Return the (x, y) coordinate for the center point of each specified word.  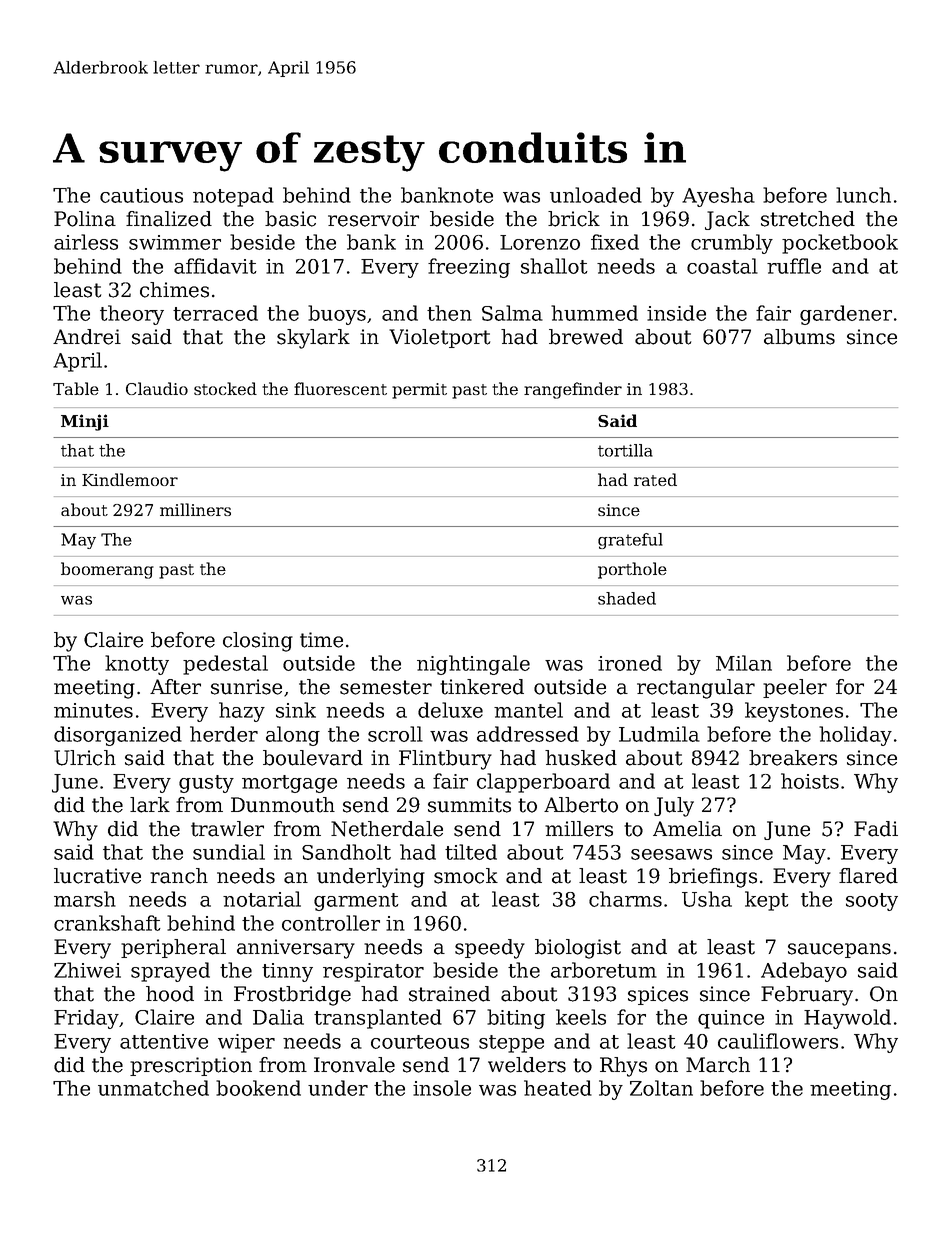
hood (170, 994)
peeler (795, 688)
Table (76, 388)
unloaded (596, 195)
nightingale (473, 665)
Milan (744, 663)
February (807, 996)
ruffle (794, 266)
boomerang (107, 570)
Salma (512, 313)
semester (386, 687)
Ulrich (85, 758)
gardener (846, 315)
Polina (85, 219)
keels (581, 1017)
